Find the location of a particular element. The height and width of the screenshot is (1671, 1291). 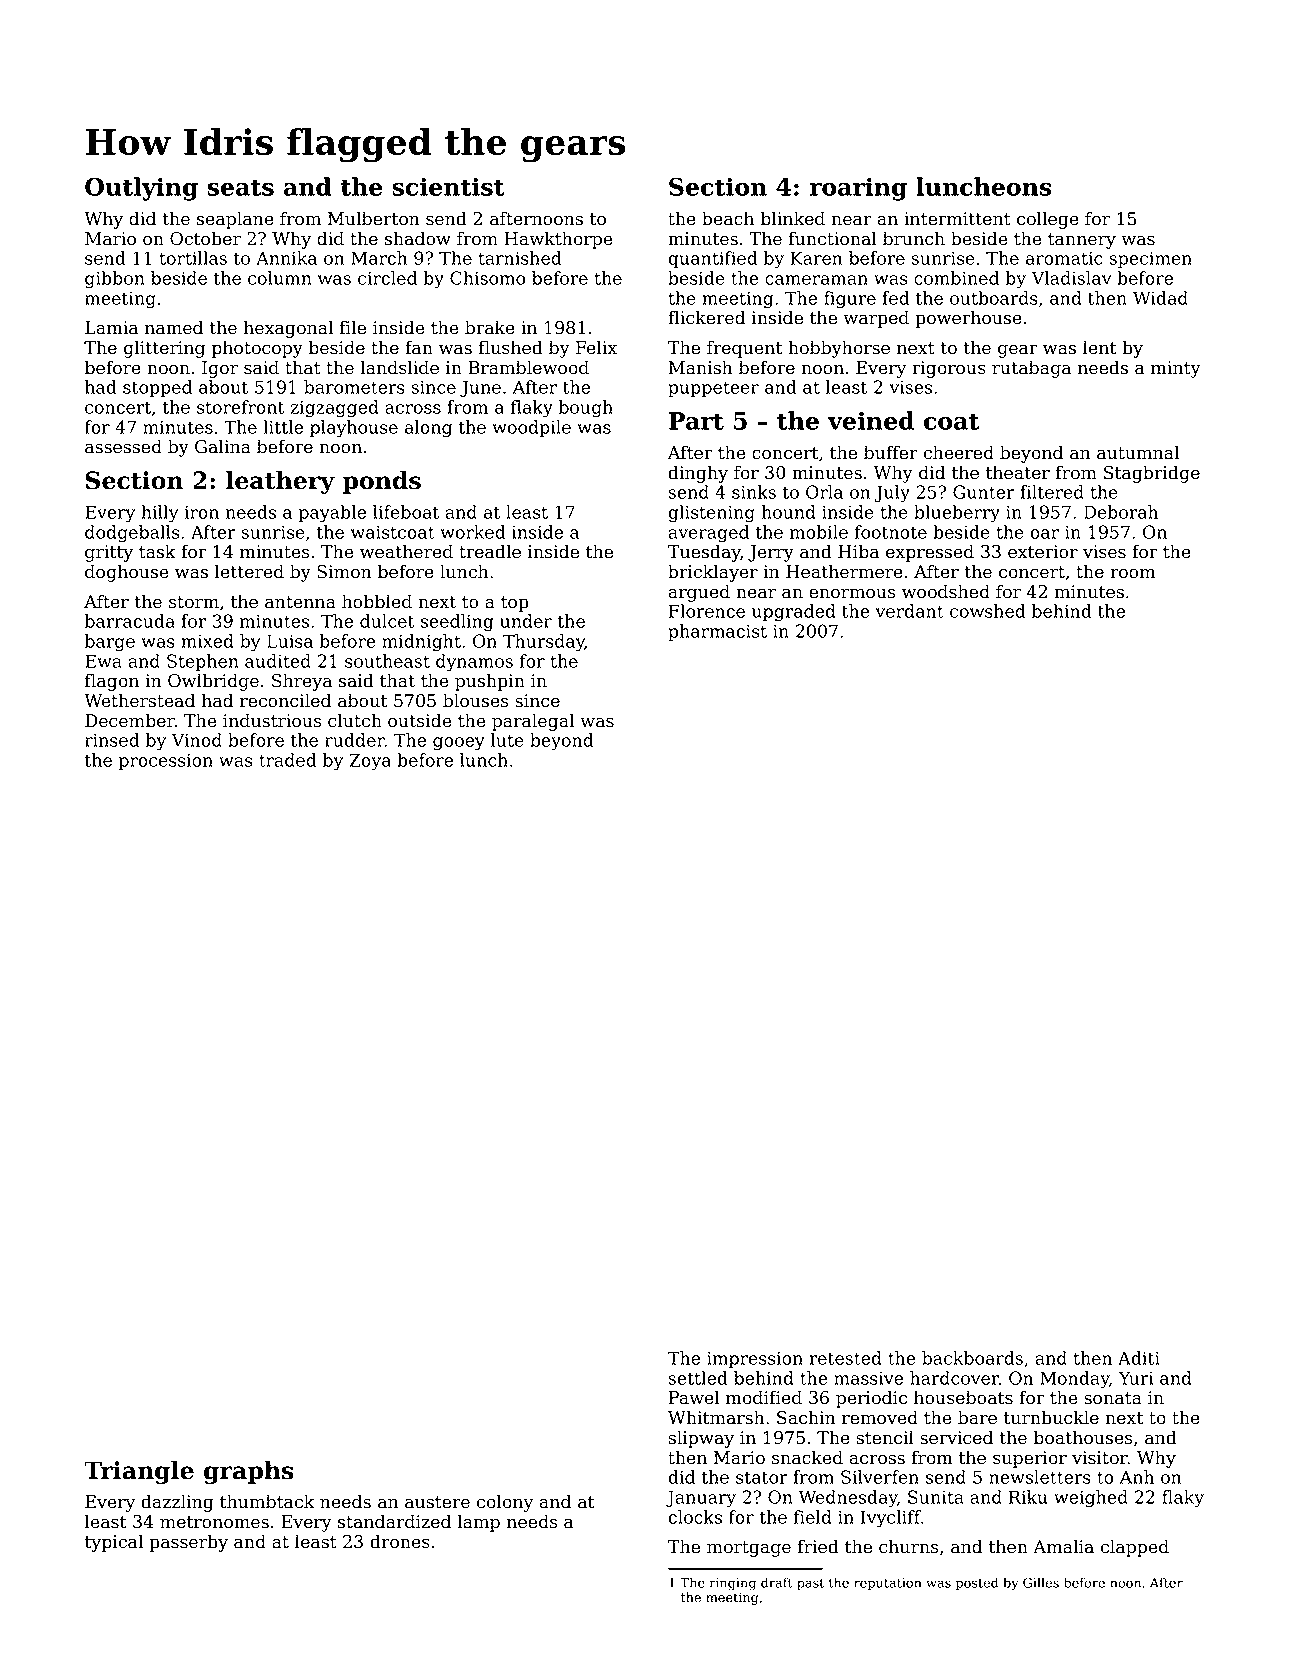

file is located at coordinates (353, 327).
